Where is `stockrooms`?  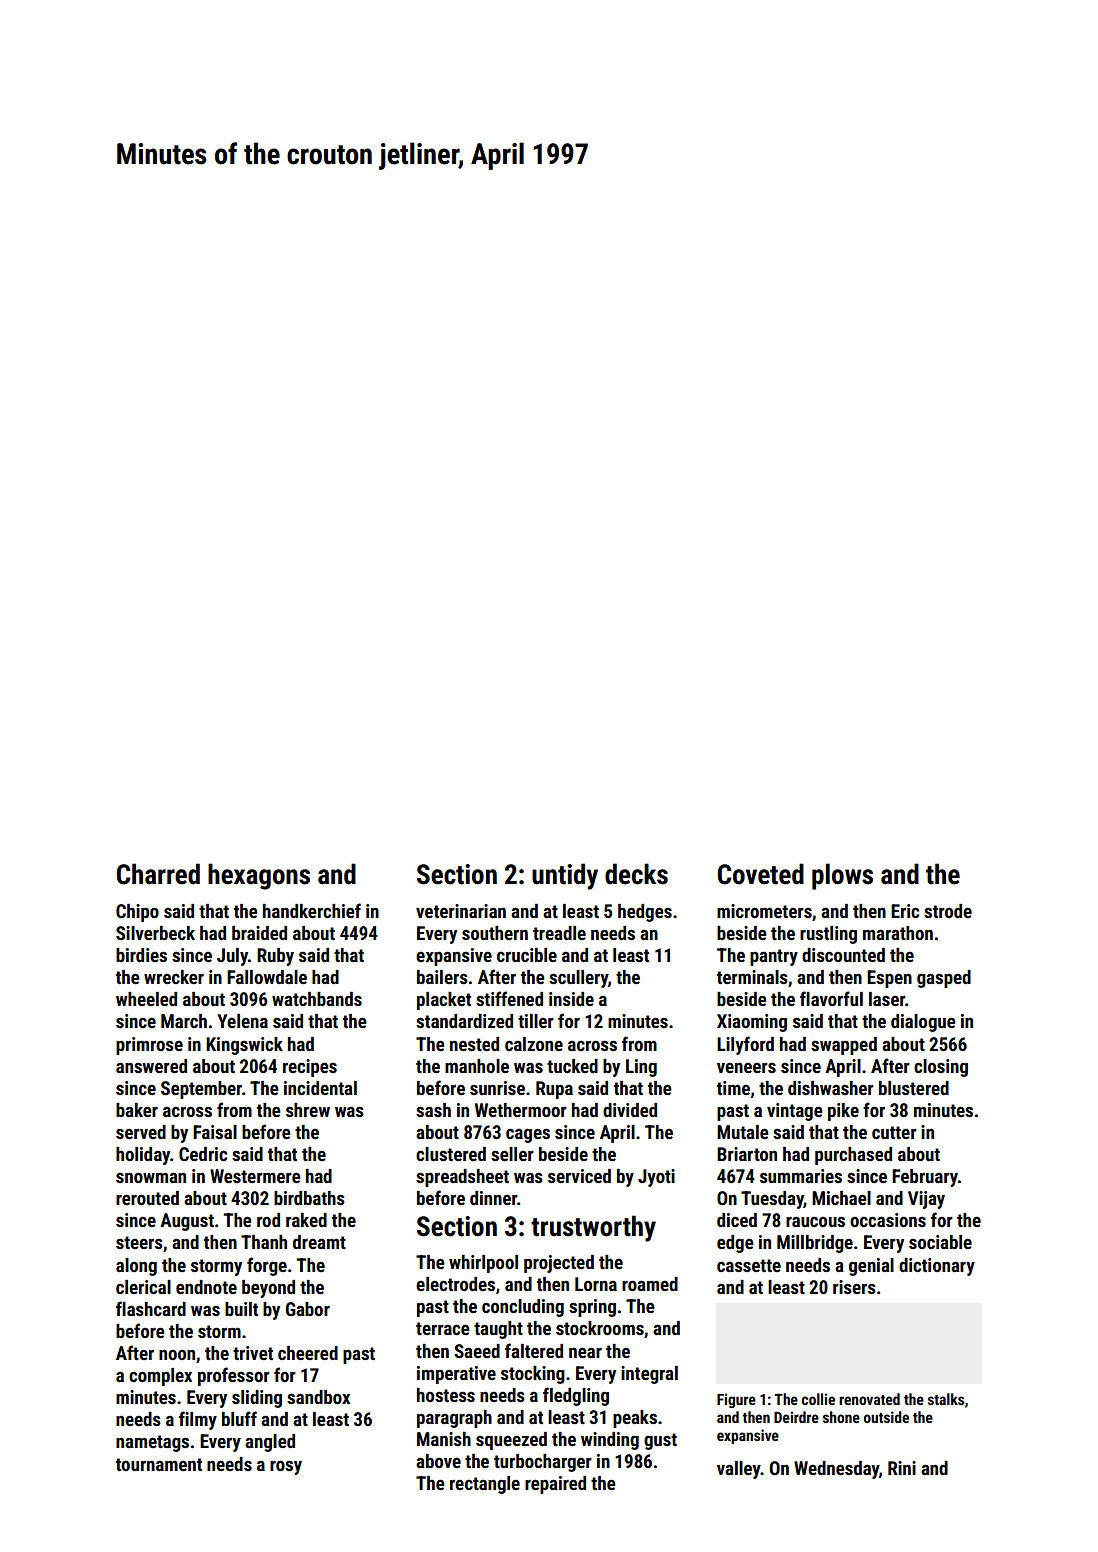
stockrooms is located at coordinates (600, 1328).
